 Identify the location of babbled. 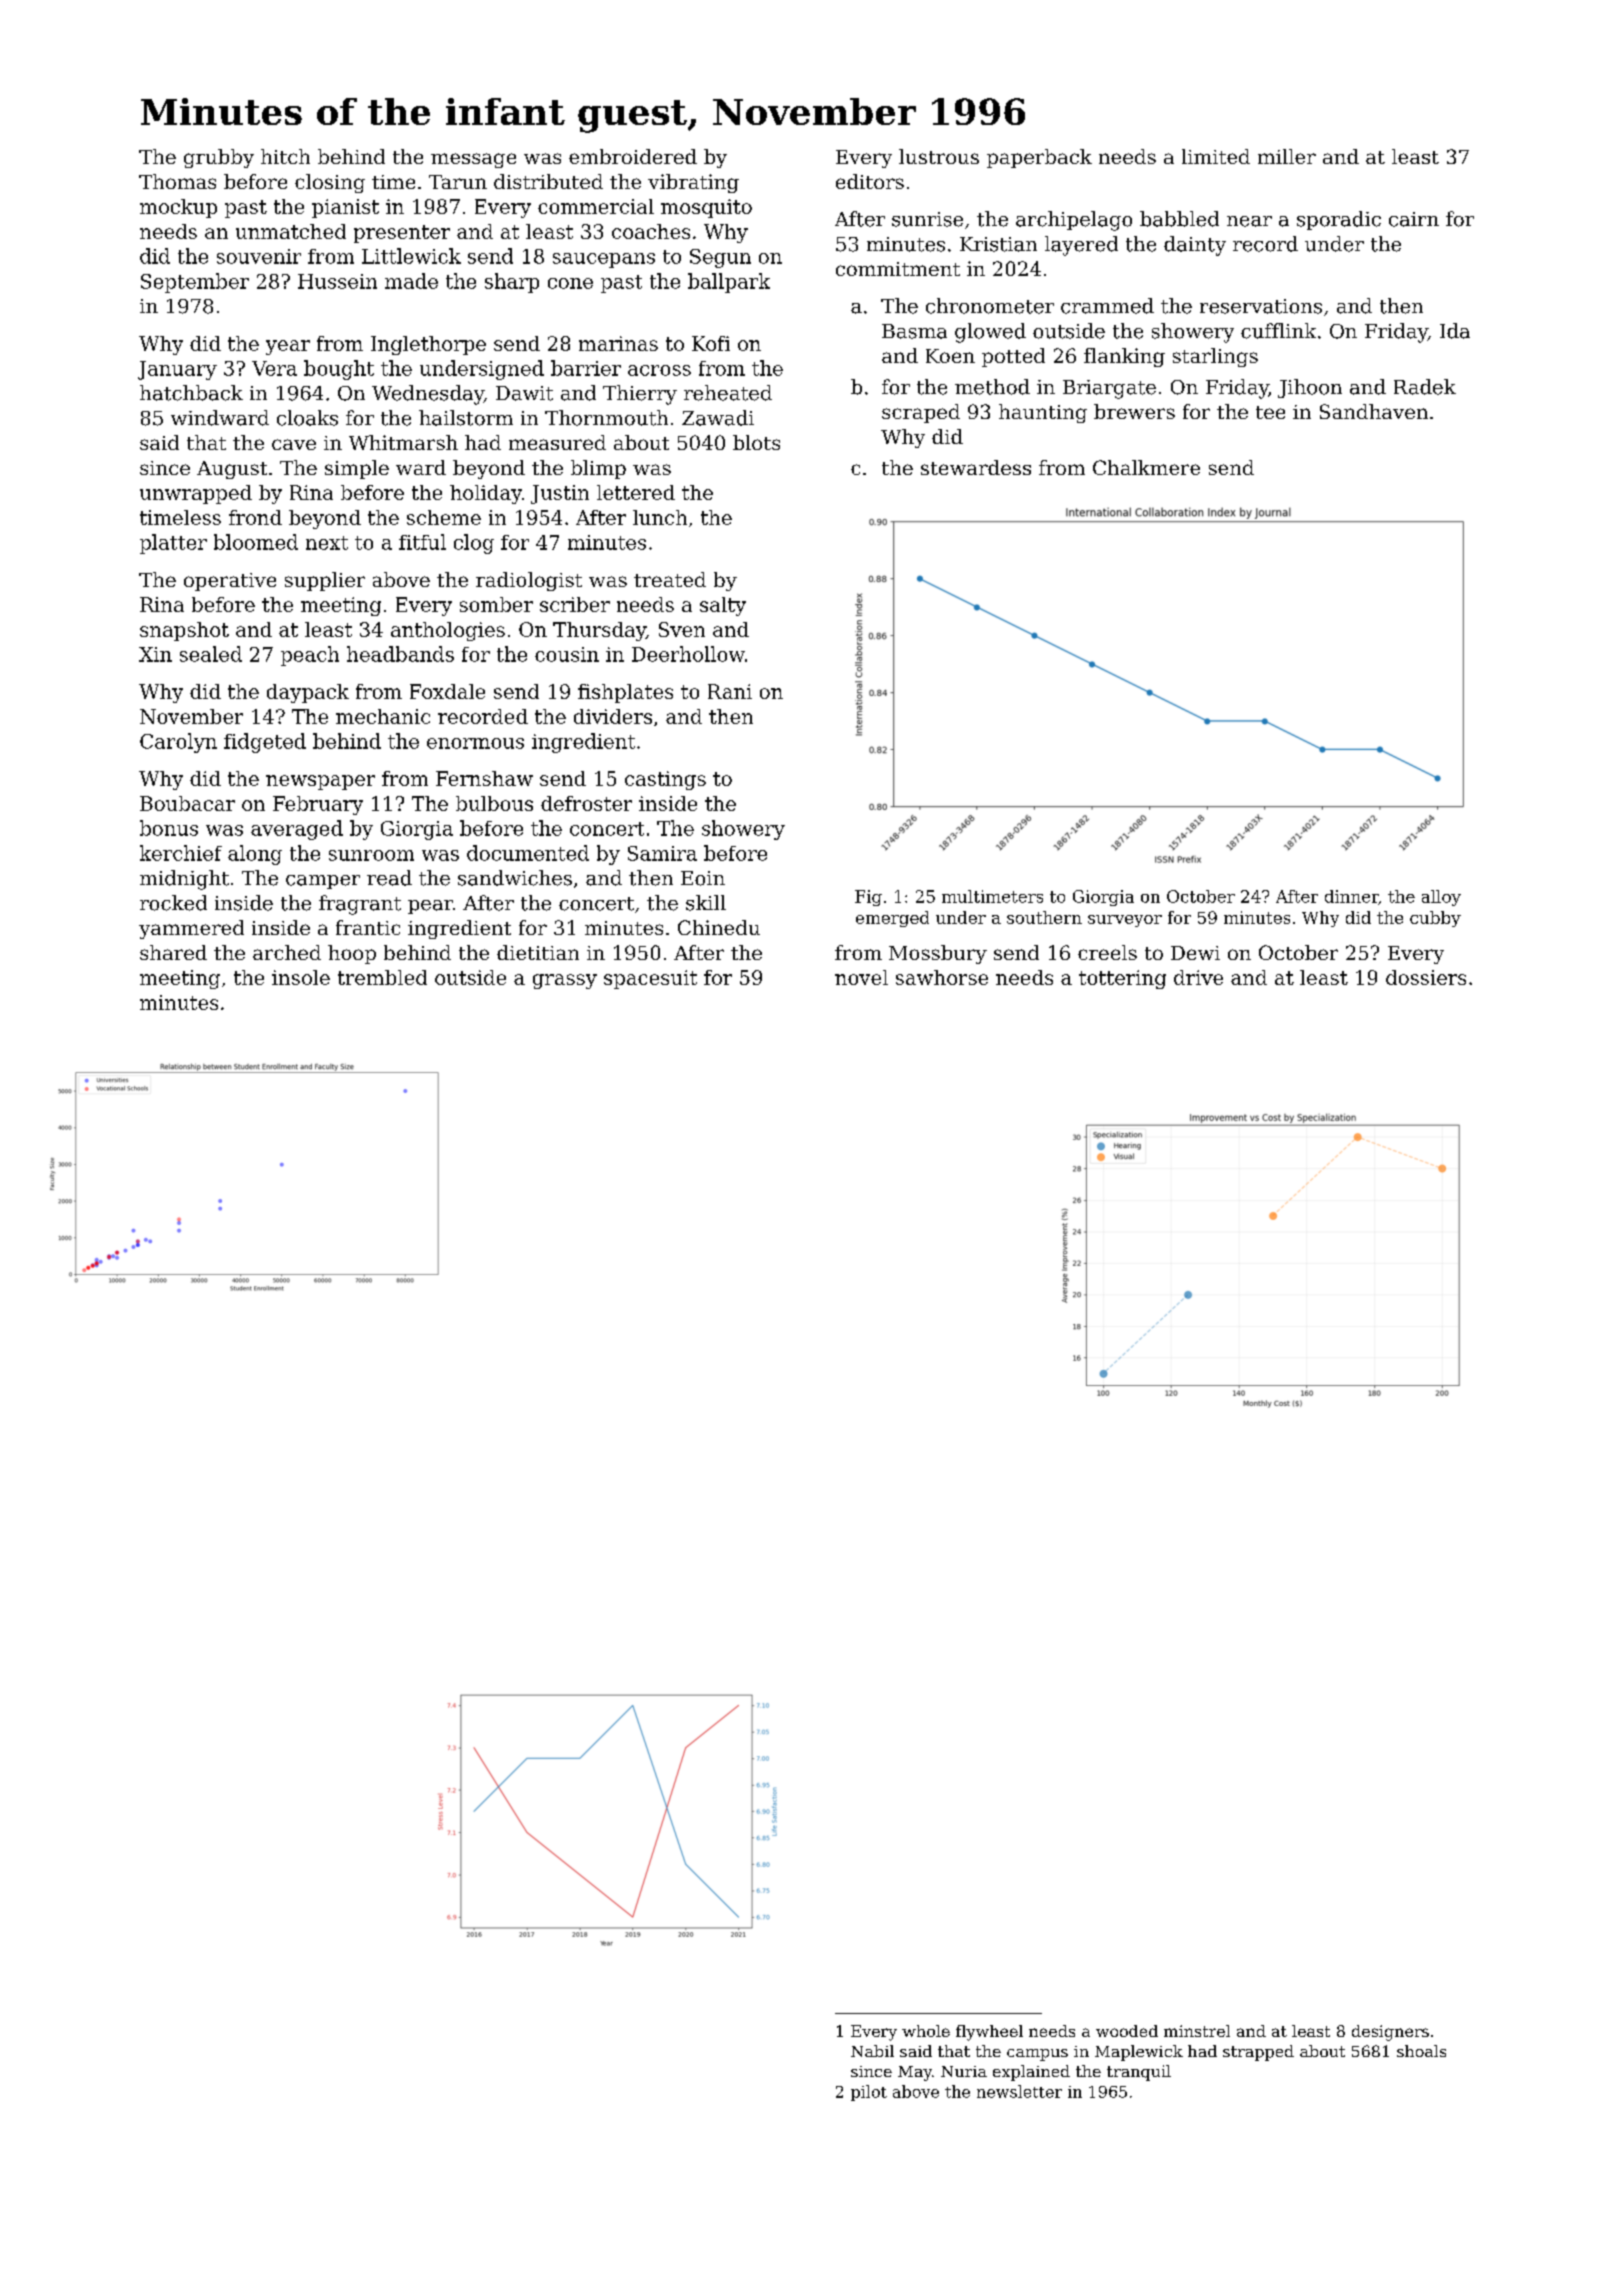
(1179, 219).
